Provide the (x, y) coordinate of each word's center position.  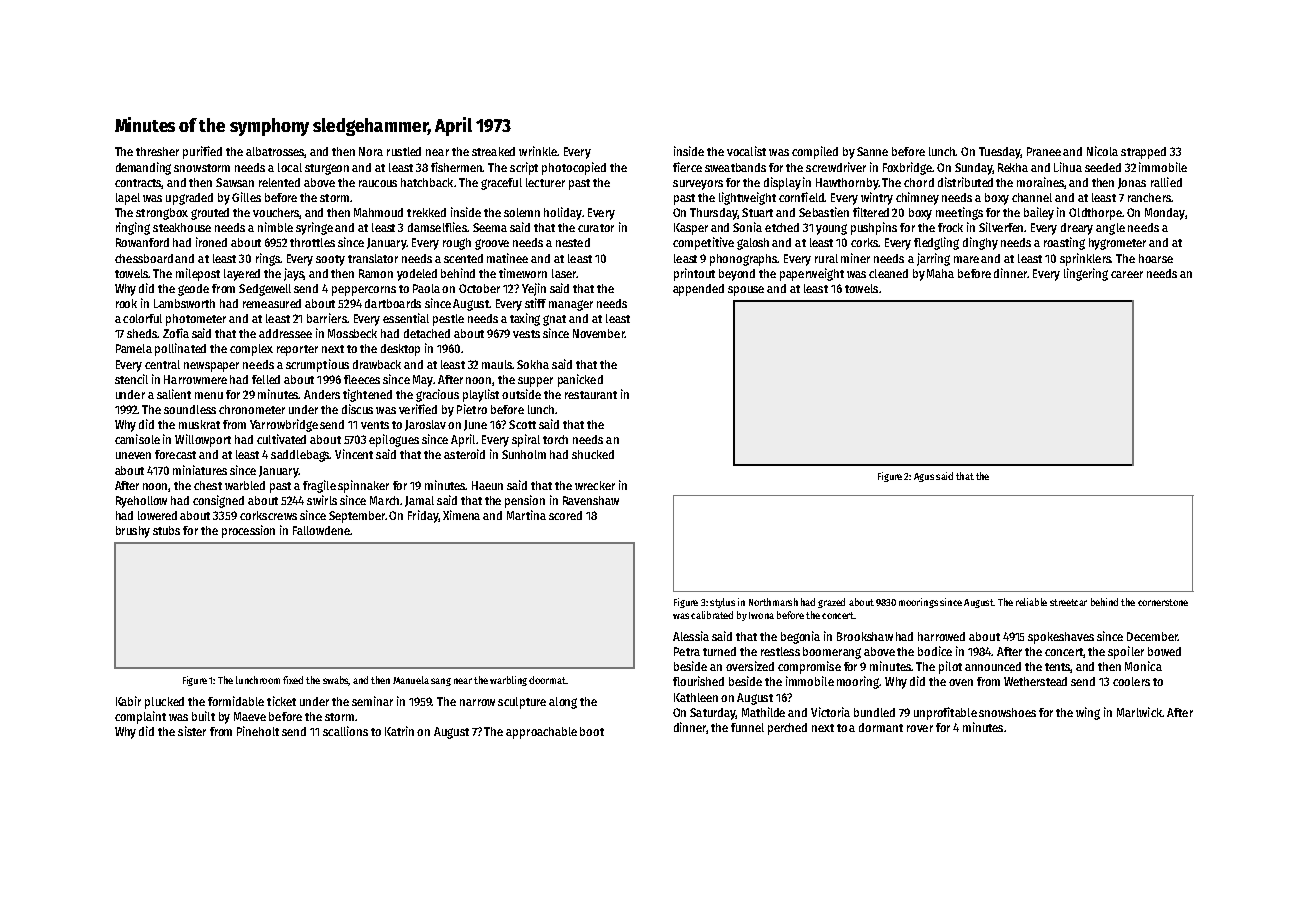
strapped (1143, 153)
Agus (924, 477)
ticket (281, 701)
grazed (831, 603)
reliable (1031, 602)
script (524, 168)
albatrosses (275, 152)
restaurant (591, 395)
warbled (245, 485)
